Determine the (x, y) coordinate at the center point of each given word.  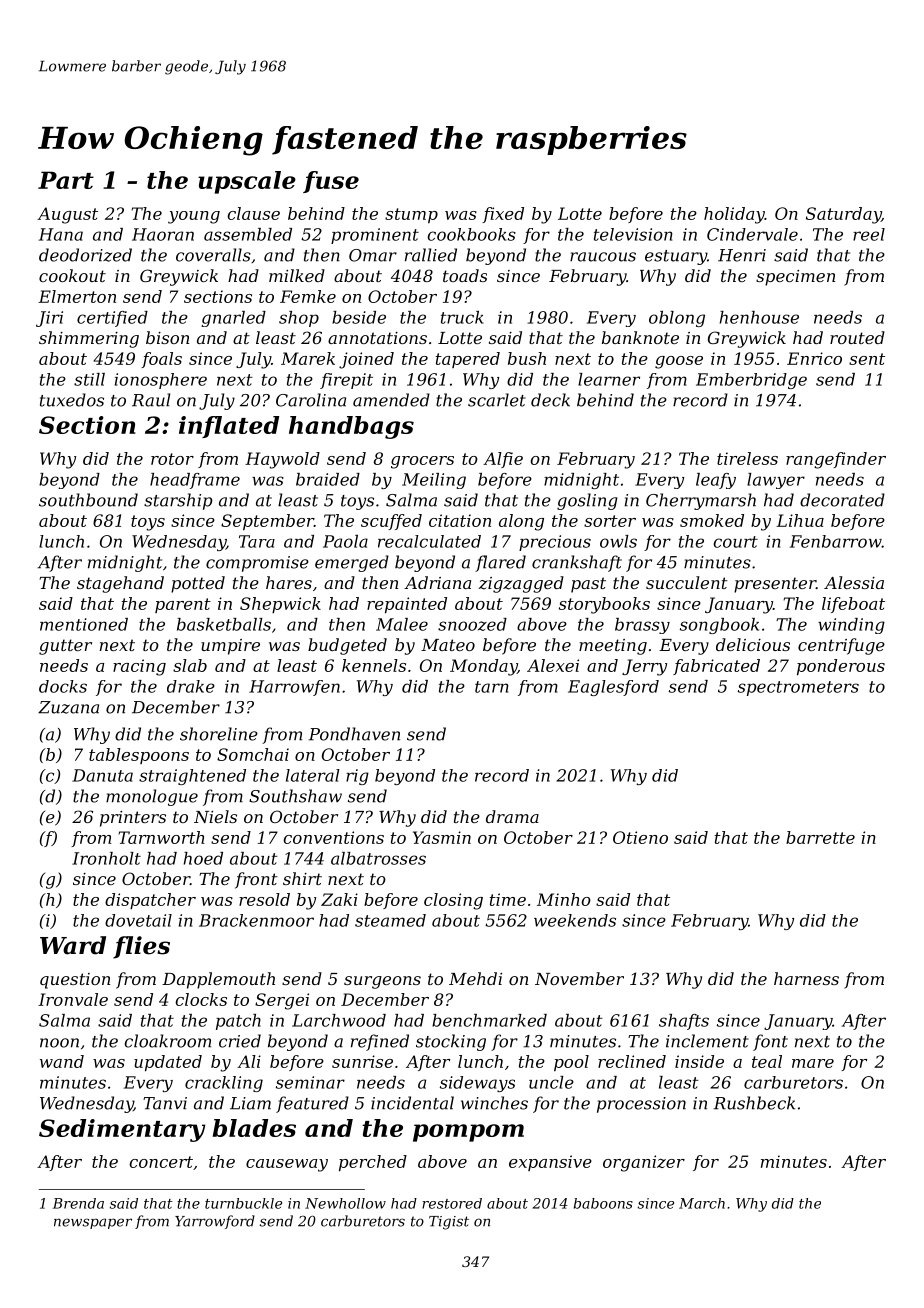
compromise (257, 564)
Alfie (503, 460)
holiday (734, 215)
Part (66, 180)
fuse (331, 182)
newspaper (93, 1223)
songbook (719, 626)
